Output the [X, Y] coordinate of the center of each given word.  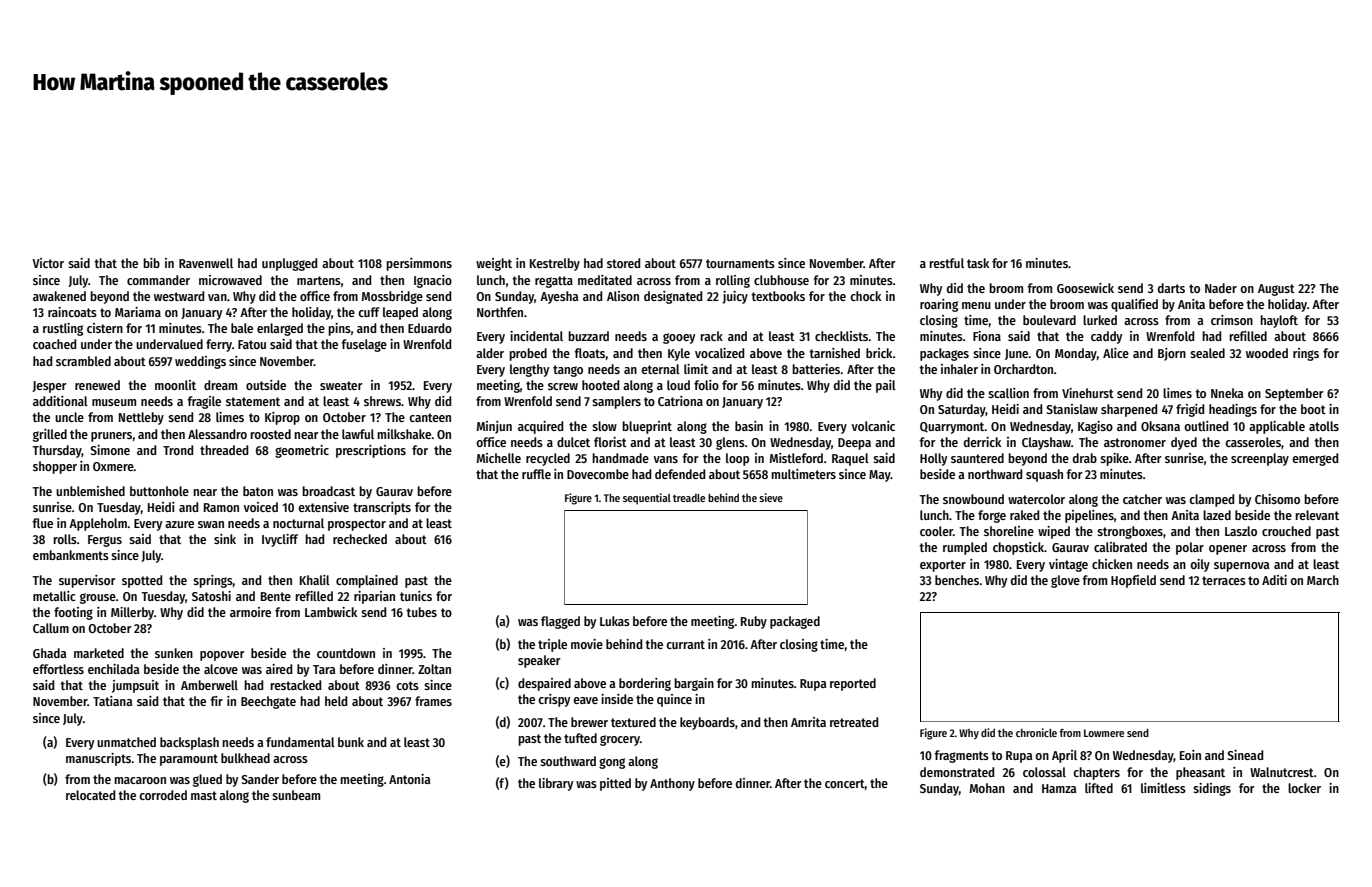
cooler [936, 531]
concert [845, 783]
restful [946, 263]
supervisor [87, 581]
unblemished [90, 491]
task [978, 263]
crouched [1286, 531]
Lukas [615, 621]
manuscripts [98, 759]
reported [853, 684]
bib [151, 263]
